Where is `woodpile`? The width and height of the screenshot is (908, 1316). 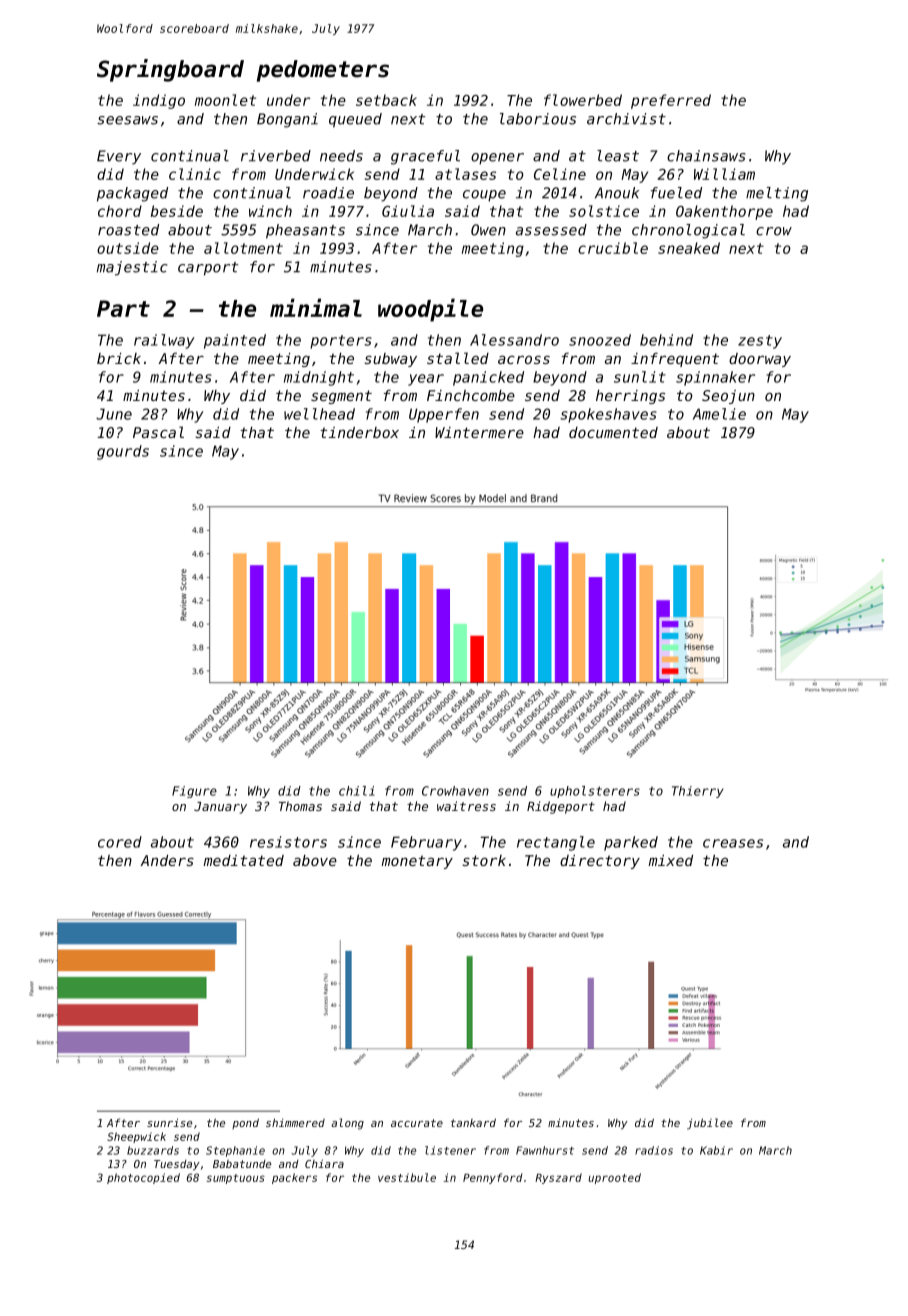
woodpile is located at coordinates (430, 310).
